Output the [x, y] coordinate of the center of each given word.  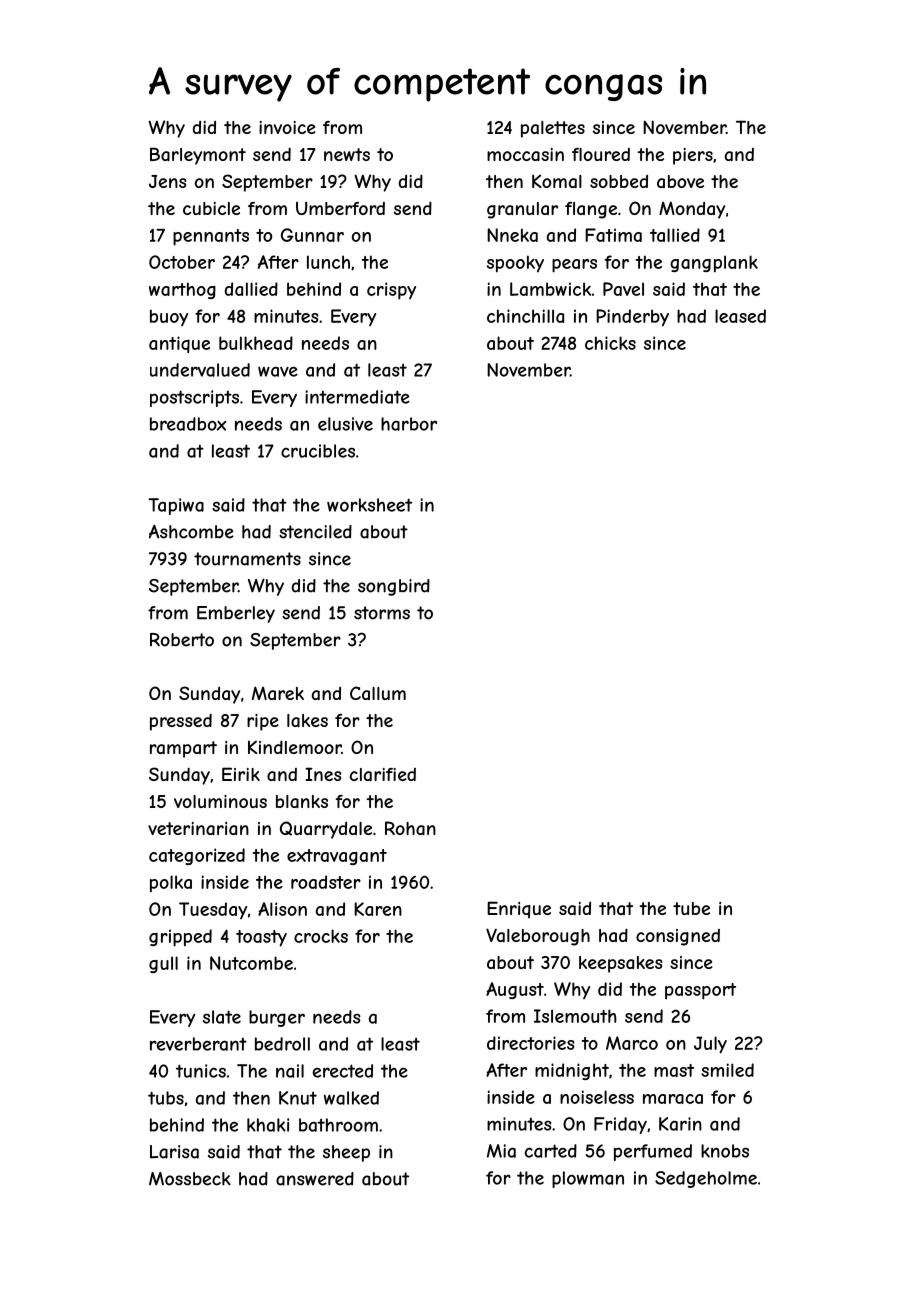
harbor [409, 424]
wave [278, 372]
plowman [588, 1179]
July [710, 1045]
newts [347, 154]
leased [740, 316]
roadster [326, 882]
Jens [168, 181]
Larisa [174, 1152]
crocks [321, 936]
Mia [501, 1151]
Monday [692, 210]
